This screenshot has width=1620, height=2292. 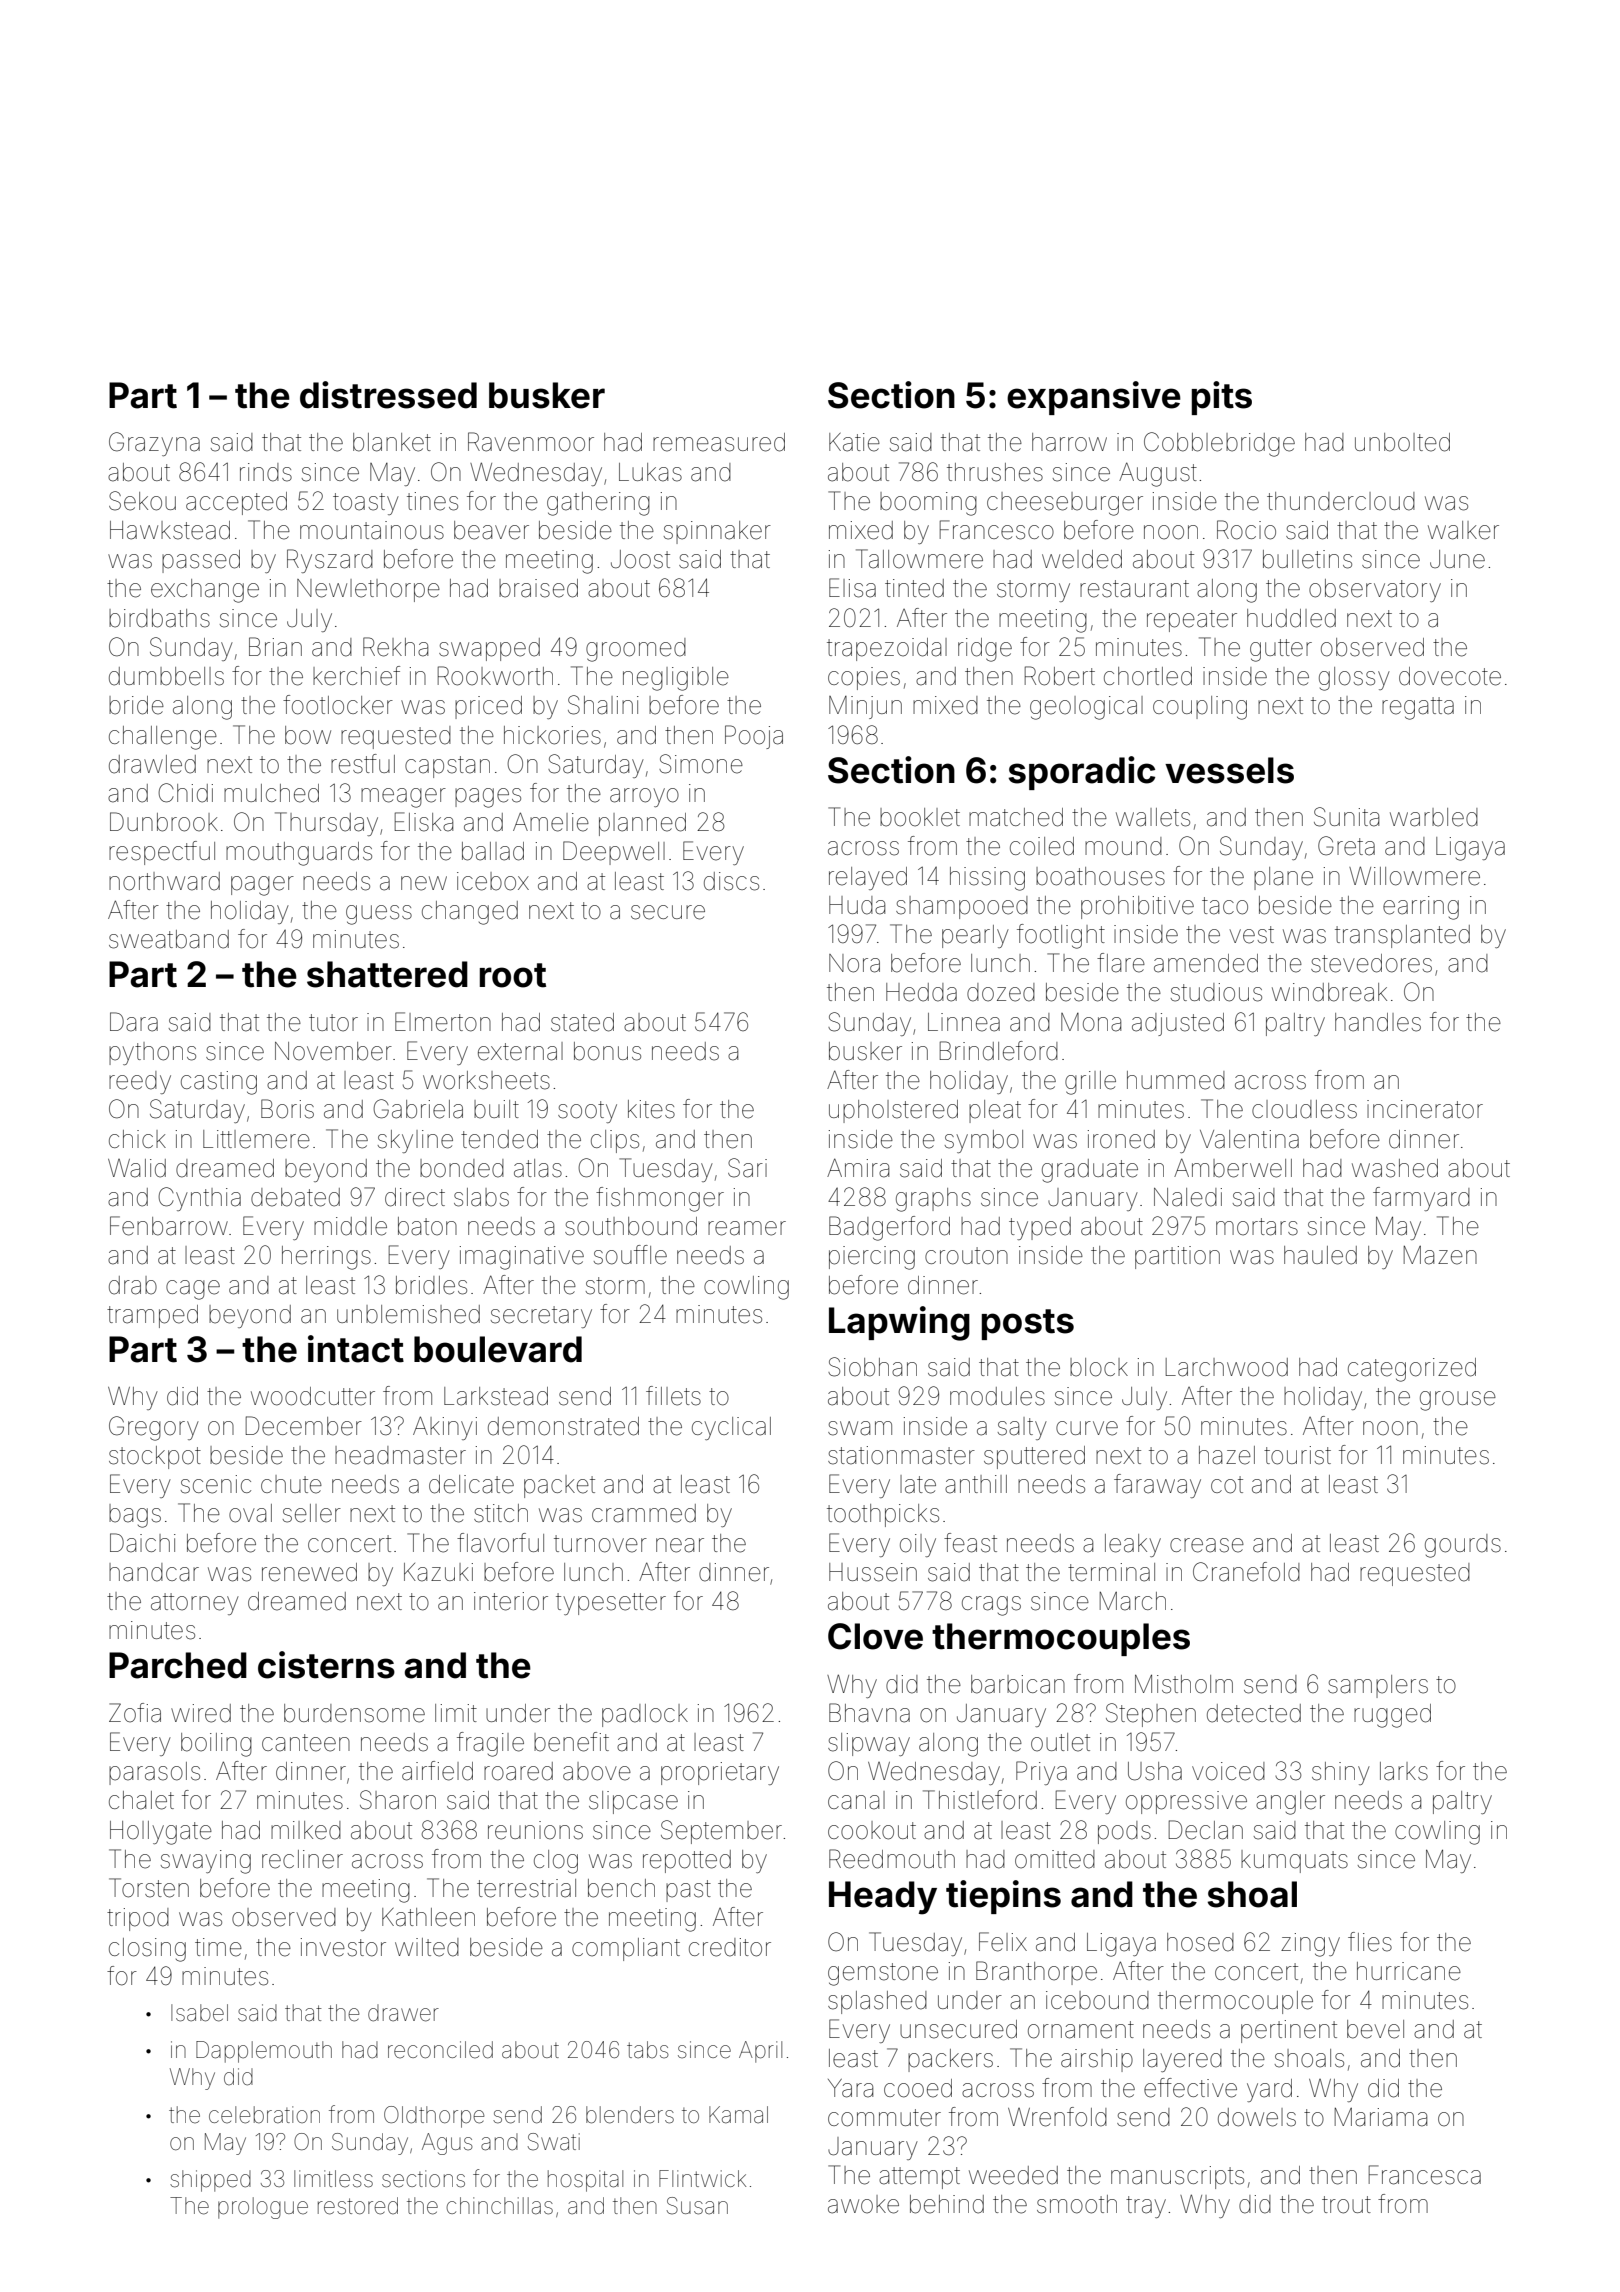 What do you see at coordinates (760, 2052) in the screenshot?
I see `April` at bounding box center [760, 2052].
